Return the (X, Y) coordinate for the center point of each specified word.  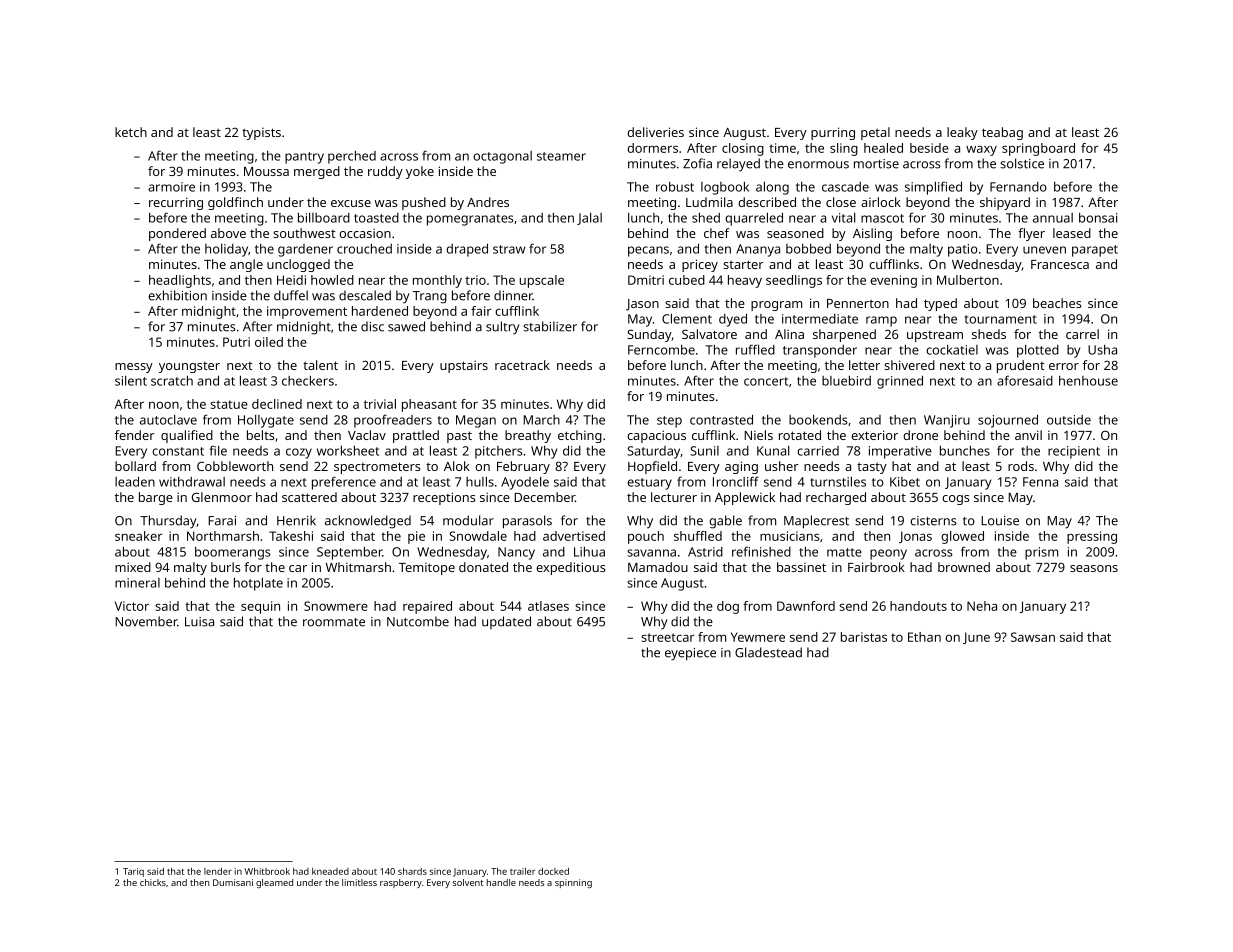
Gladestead (768, 652)
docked (553, 871)
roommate (334, 622)
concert (766, 381)
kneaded (330, 871)
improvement (307, 312)
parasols (527, 522)
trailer (522, 871)
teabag (1002, 133)
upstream (935, 336)
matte (844, 552)
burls (226, 567)
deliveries (655, 132)
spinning (573, 883)
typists (261, 133)
